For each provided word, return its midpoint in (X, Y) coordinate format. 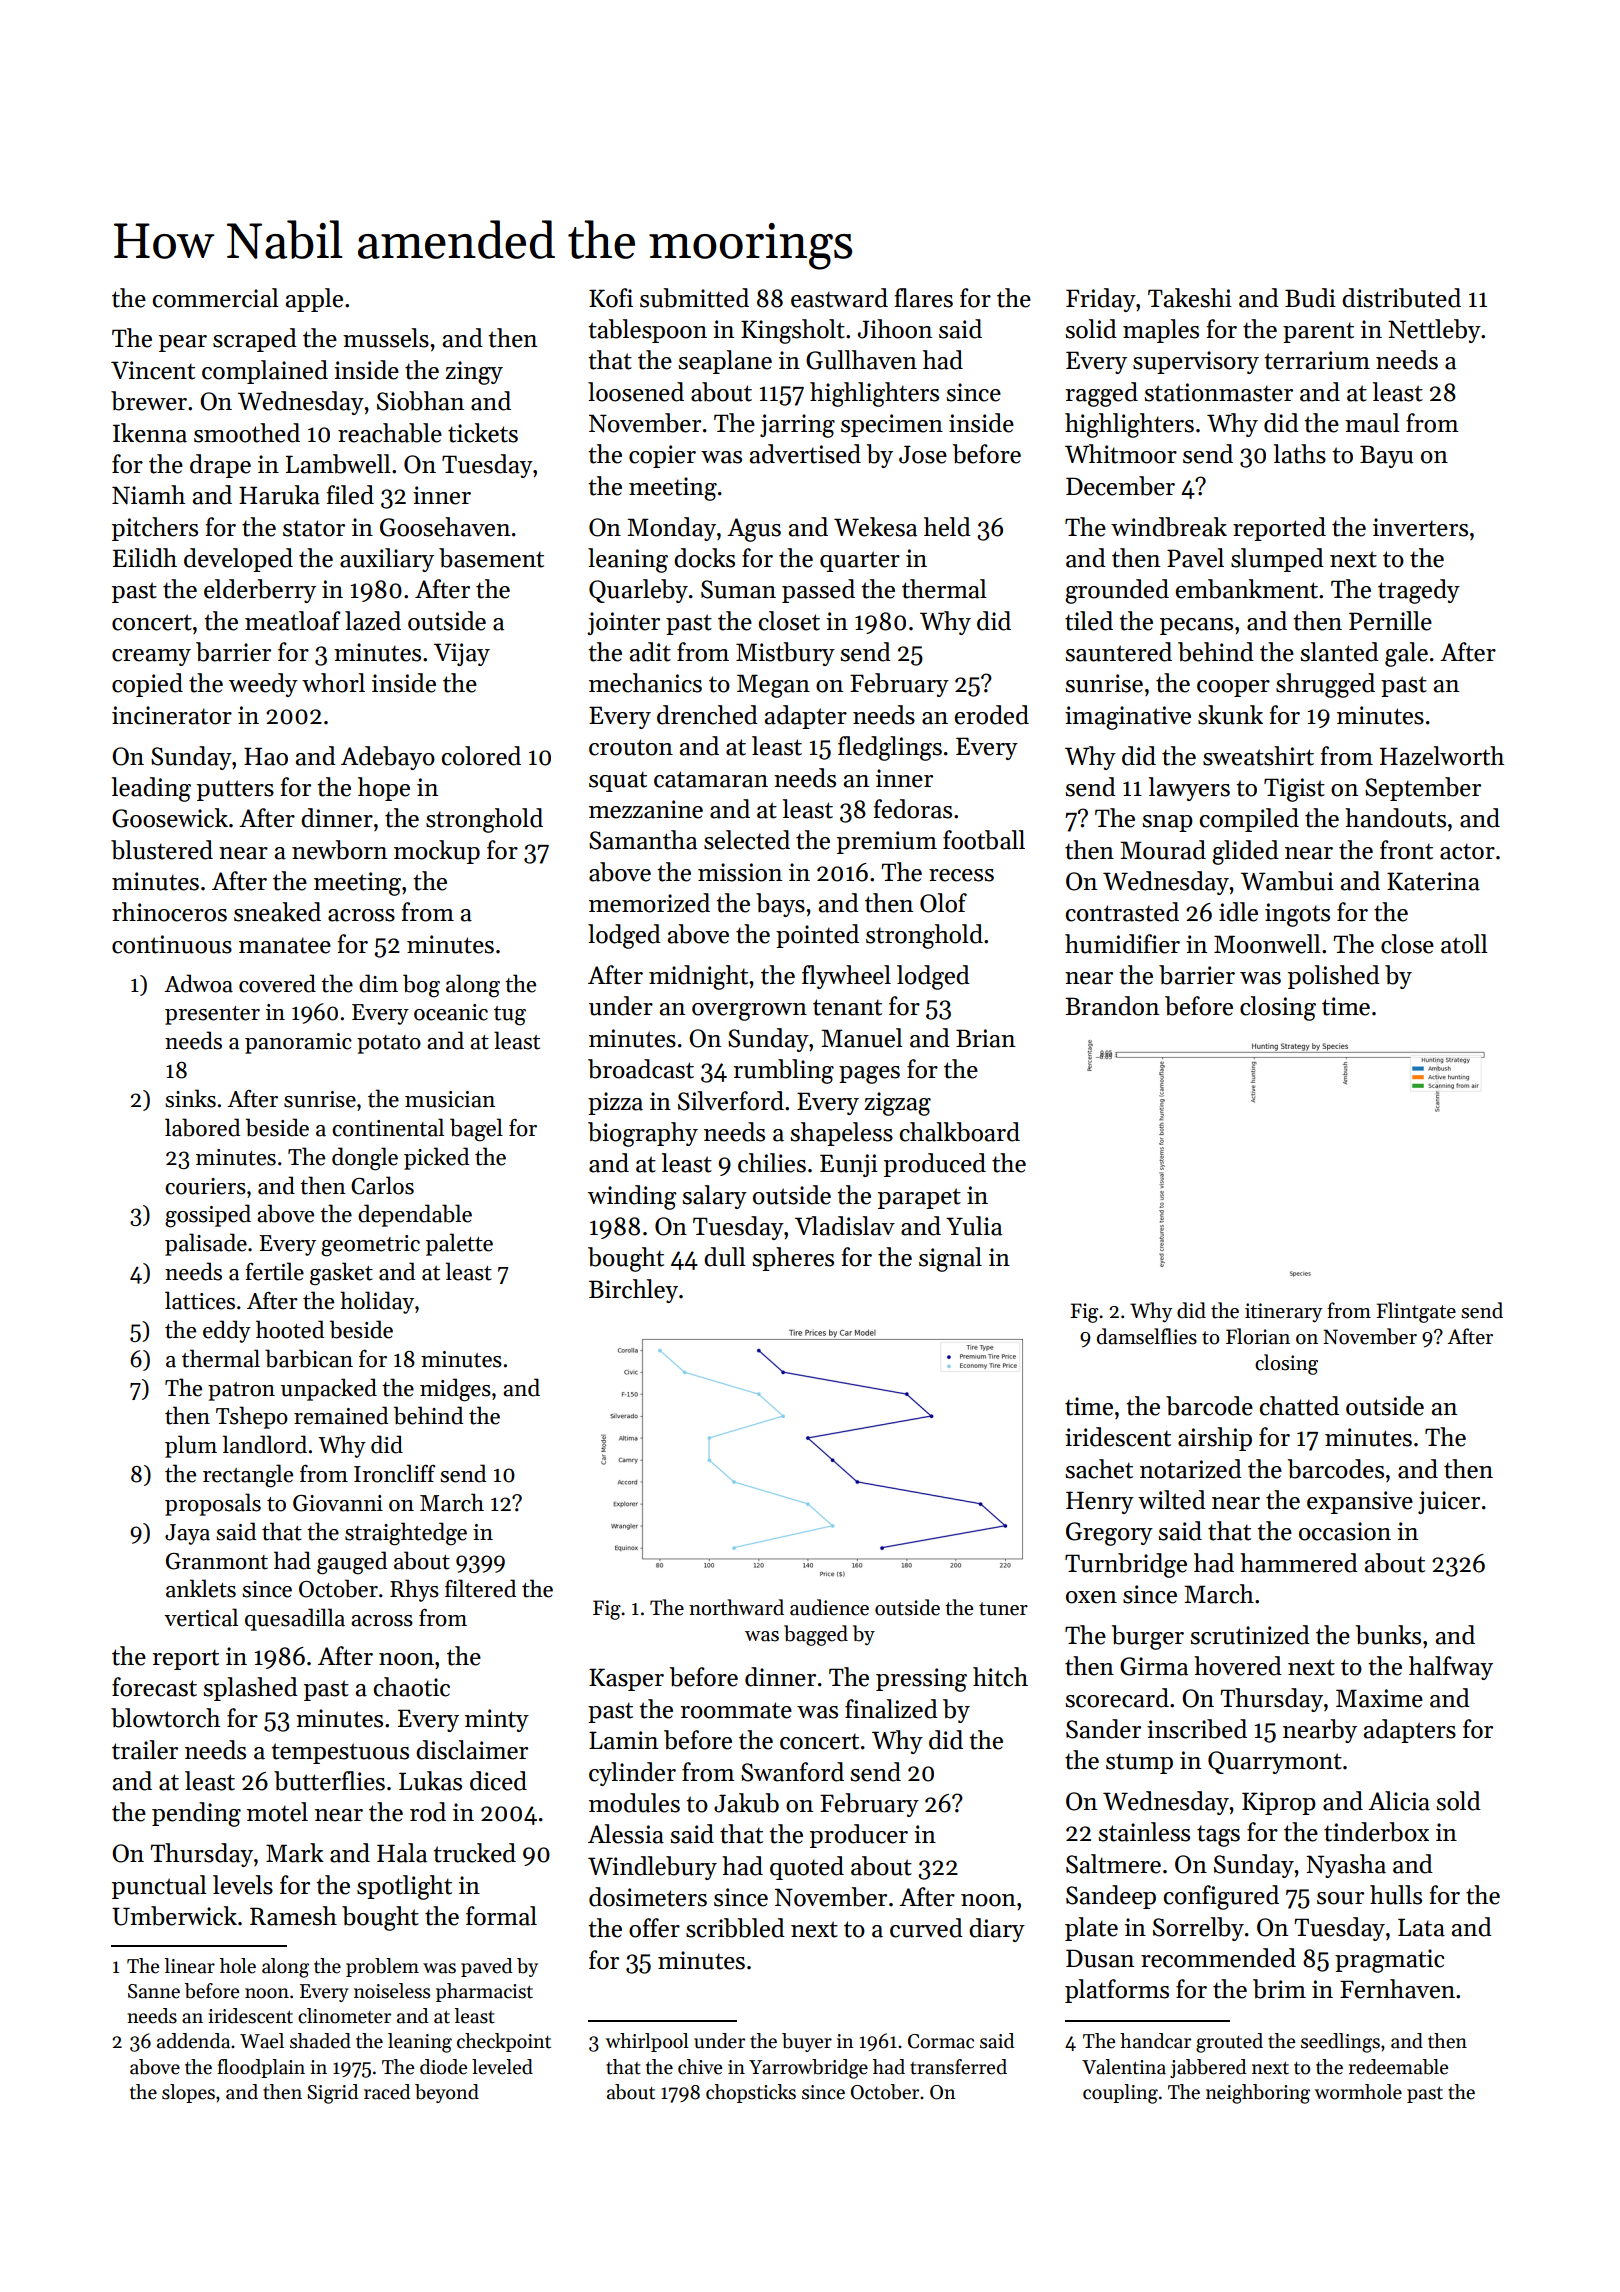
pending (196, 1814)
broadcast (641, 1069)
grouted (1229, 2043)
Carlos (382, 1185)
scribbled (735, 1928)
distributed (1401, 298)
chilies (772, 1163)
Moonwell (1267, 944)
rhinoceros (169, 912)
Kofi (611, 298)
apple (314, 300)
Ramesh (293, 1916)
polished (1334, 977)
